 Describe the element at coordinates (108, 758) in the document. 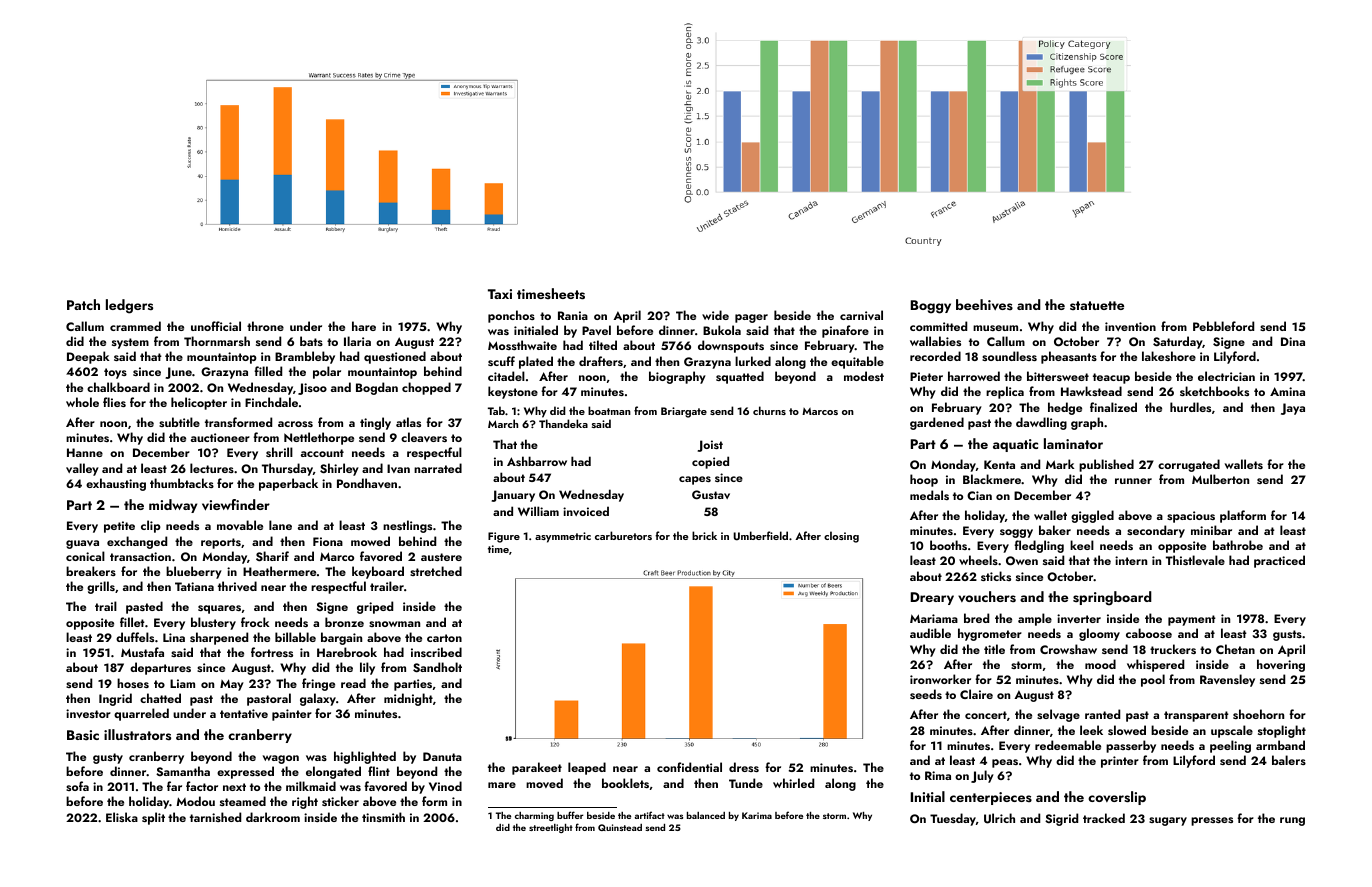

I see `gusty` at that location.
